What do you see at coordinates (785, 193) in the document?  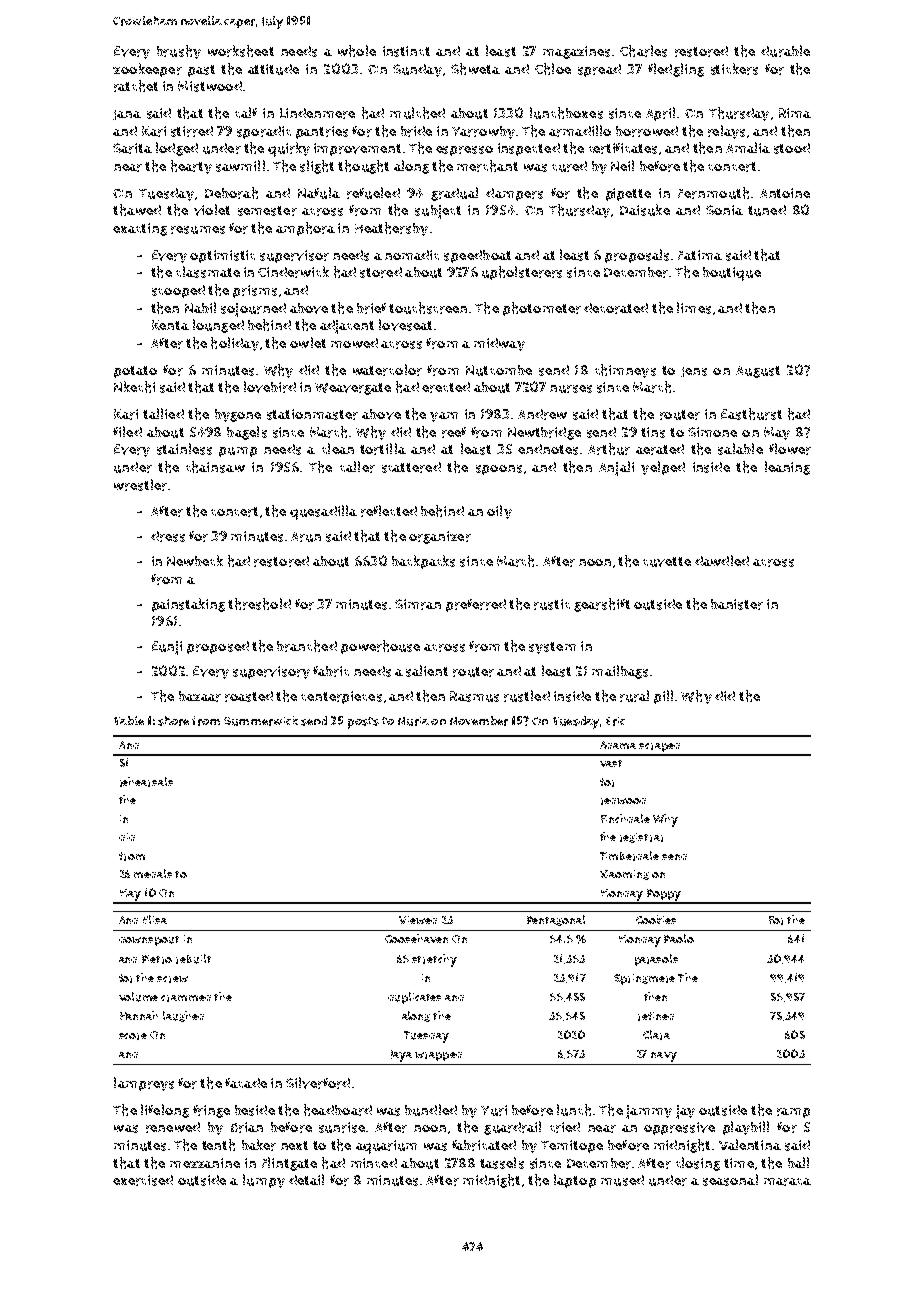 I see `Antoine` at bounding box center [785, 193].
